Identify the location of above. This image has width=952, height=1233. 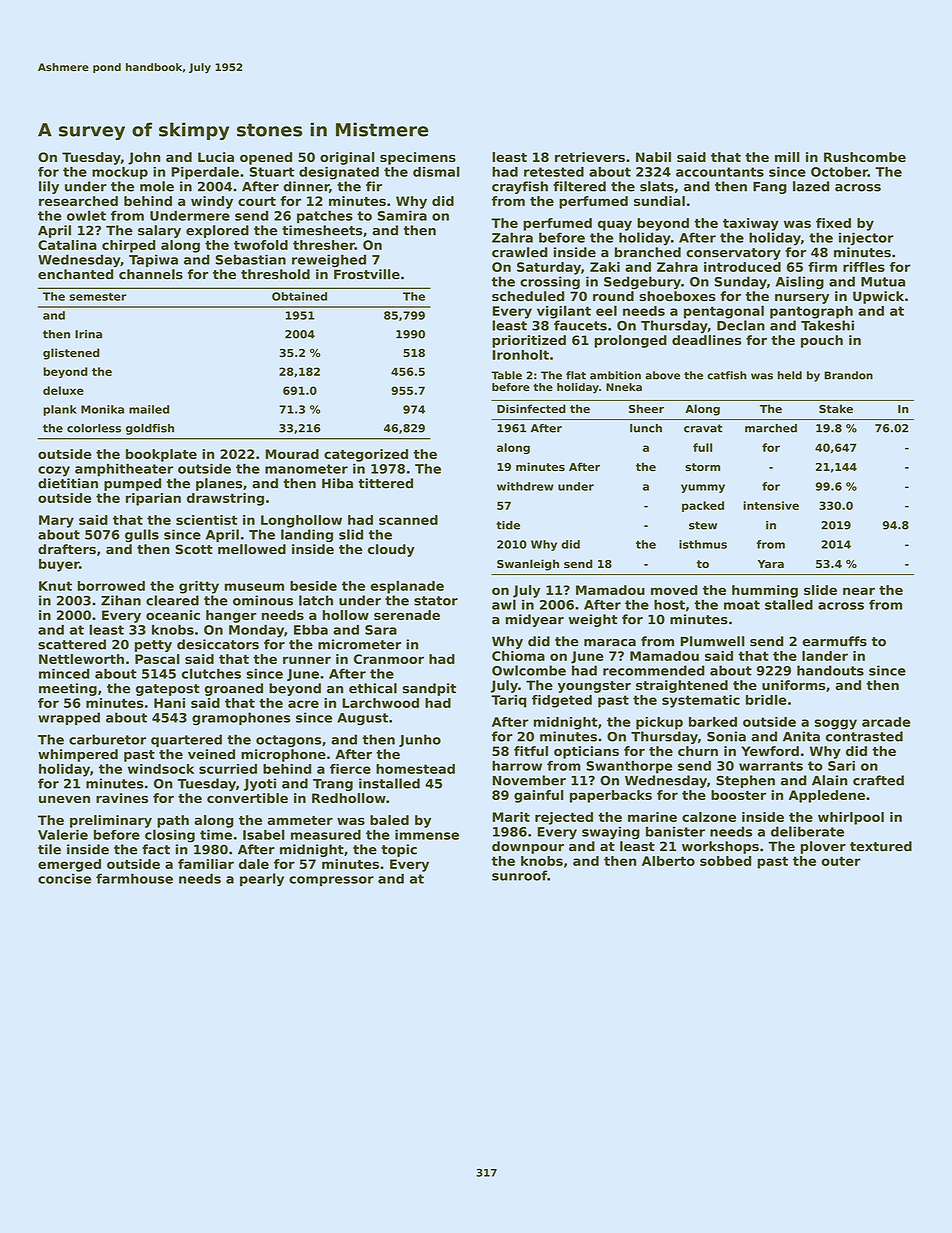
(662, 375).
